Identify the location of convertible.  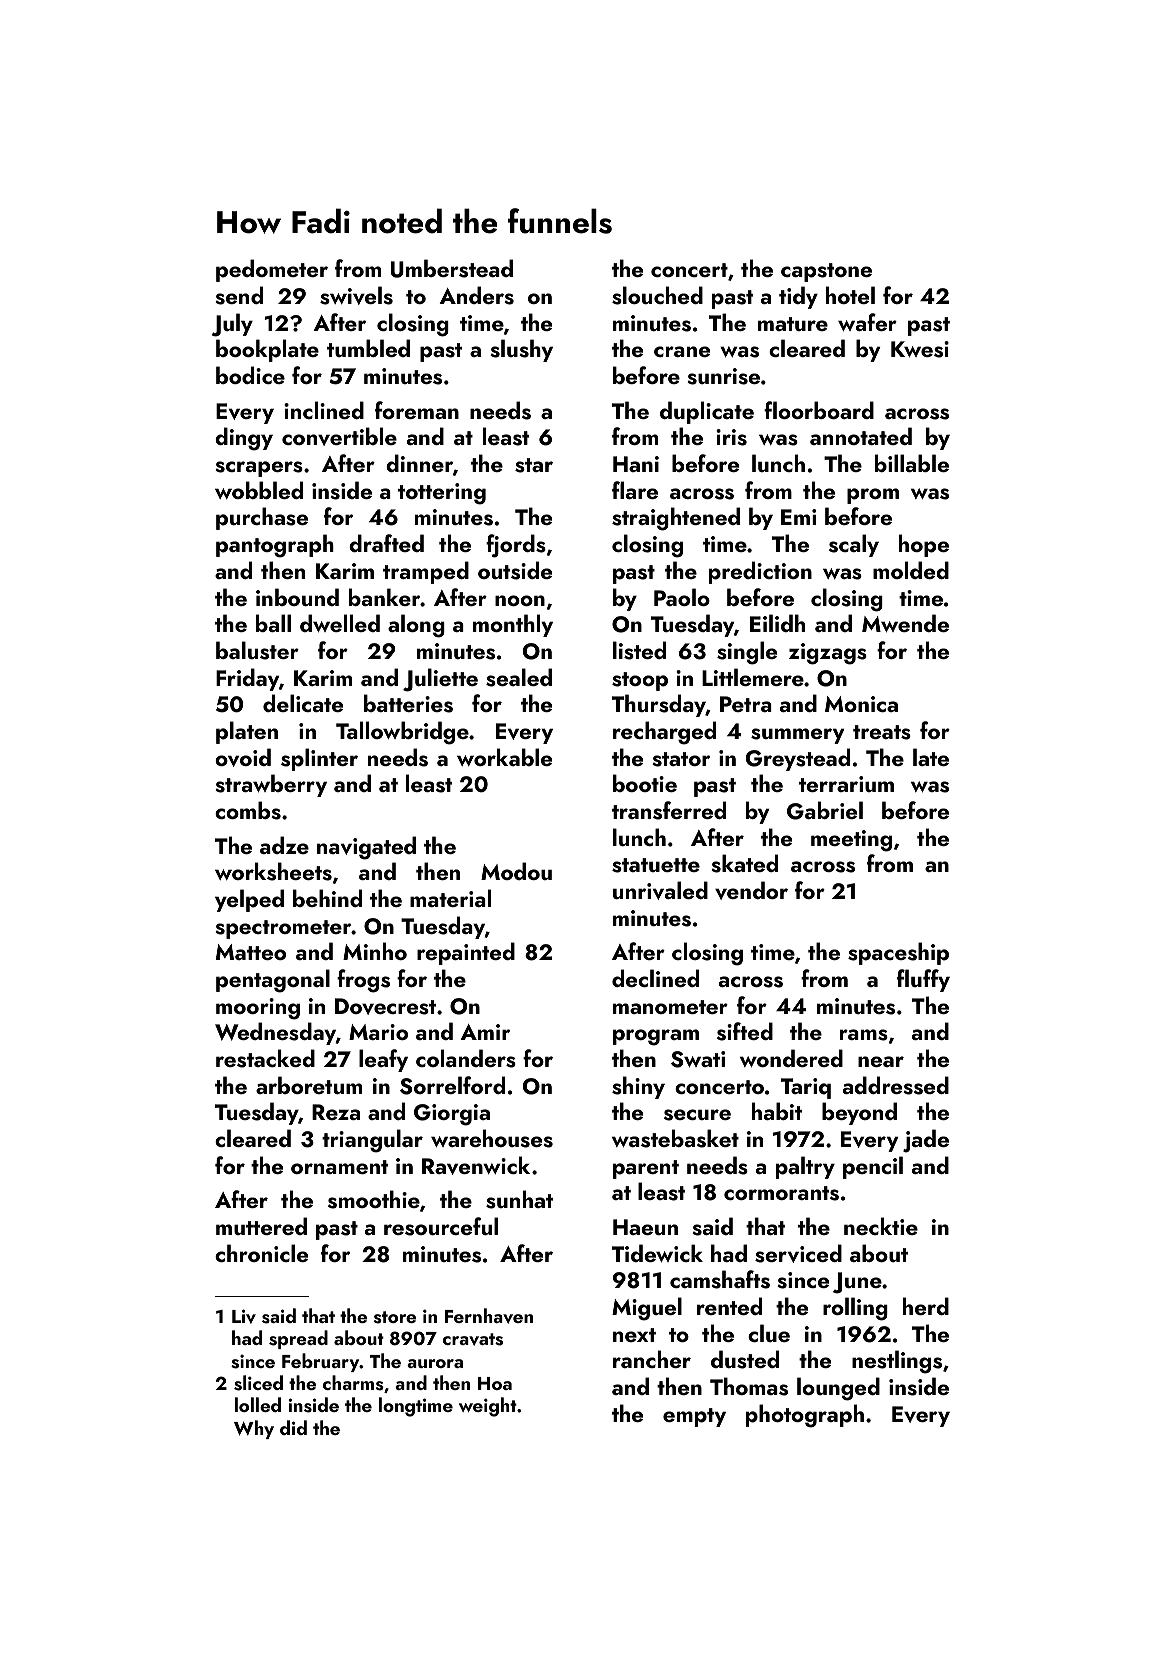
(339, 436).
